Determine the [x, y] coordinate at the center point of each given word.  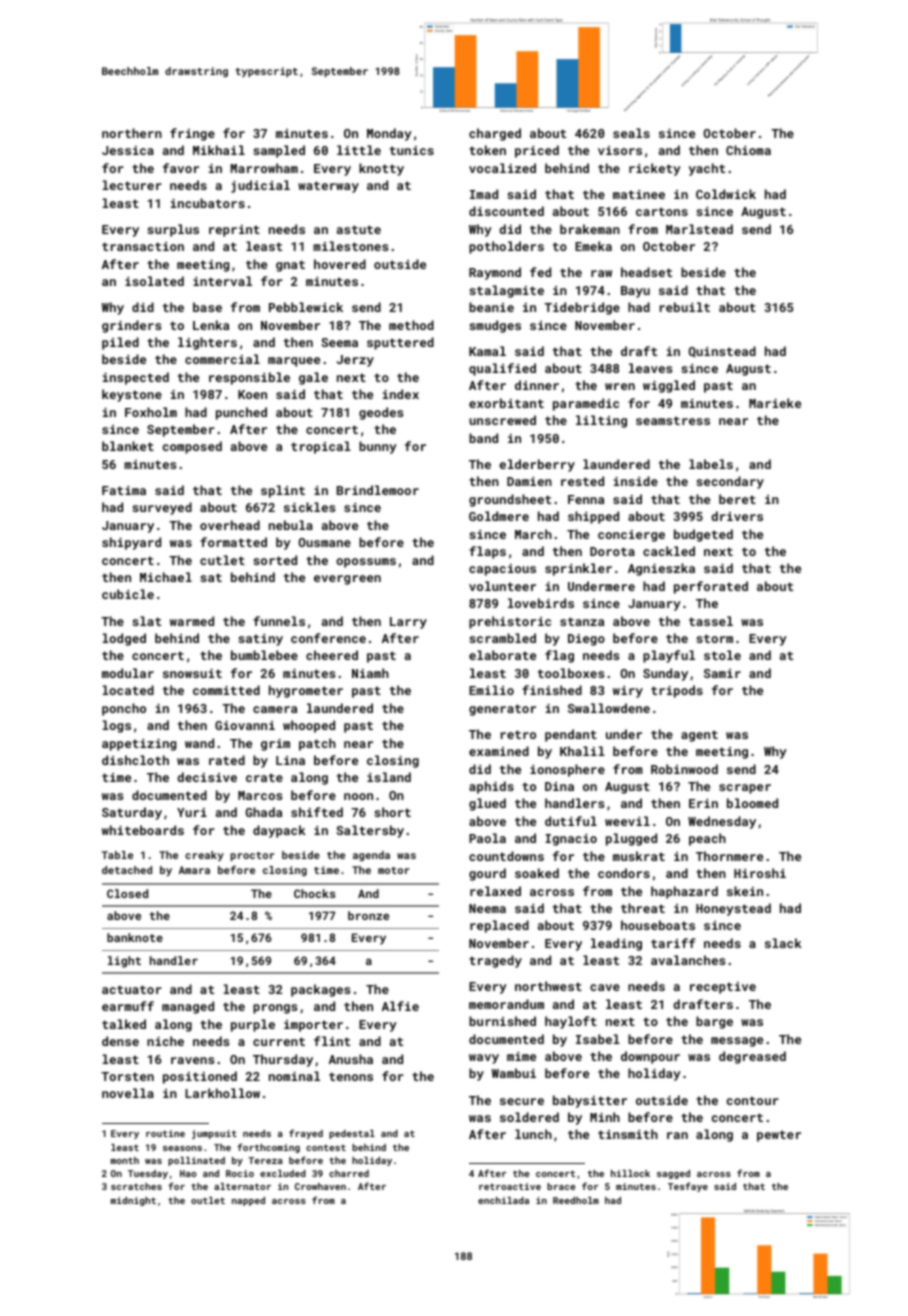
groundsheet [510, 500]
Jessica [128, 150]
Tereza [265, 1160]
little [359, 150]
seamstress [673, 420]
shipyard [131, 543]
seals [631, 133]
